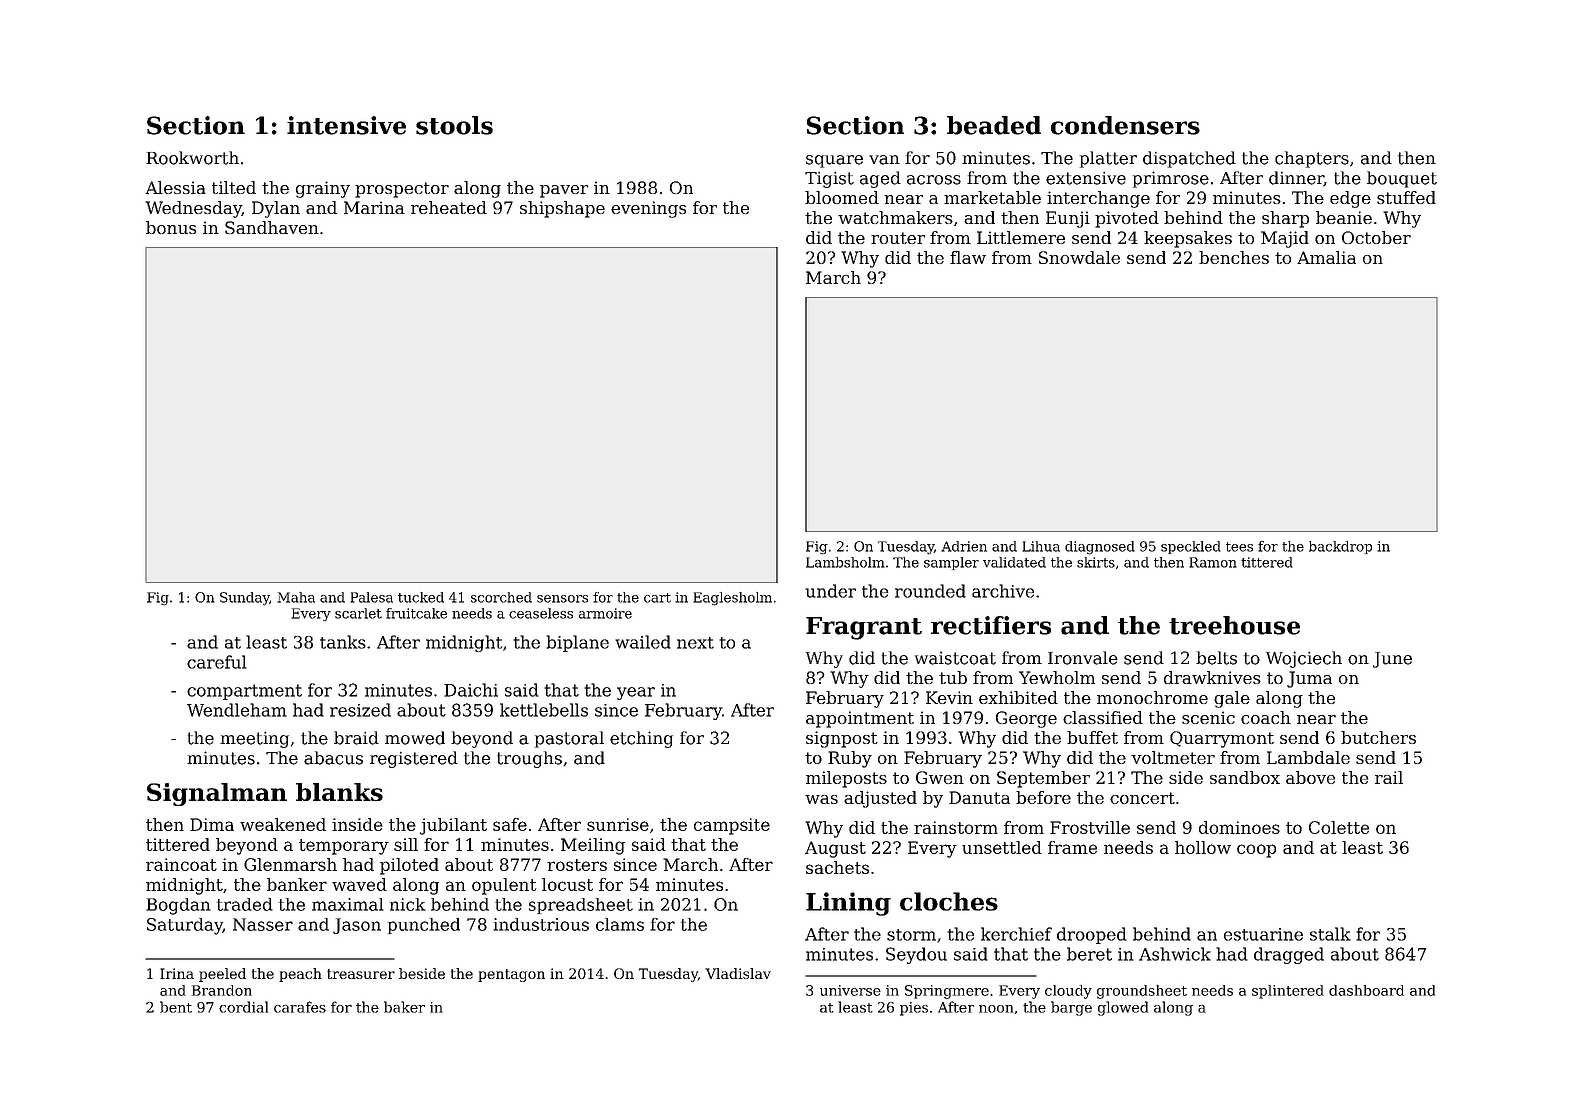 The height and width of the screenshot is (1119, 1583). Describe the element at coordinates (569, 739) in the screenshot. I see `pastoral` at that location.
